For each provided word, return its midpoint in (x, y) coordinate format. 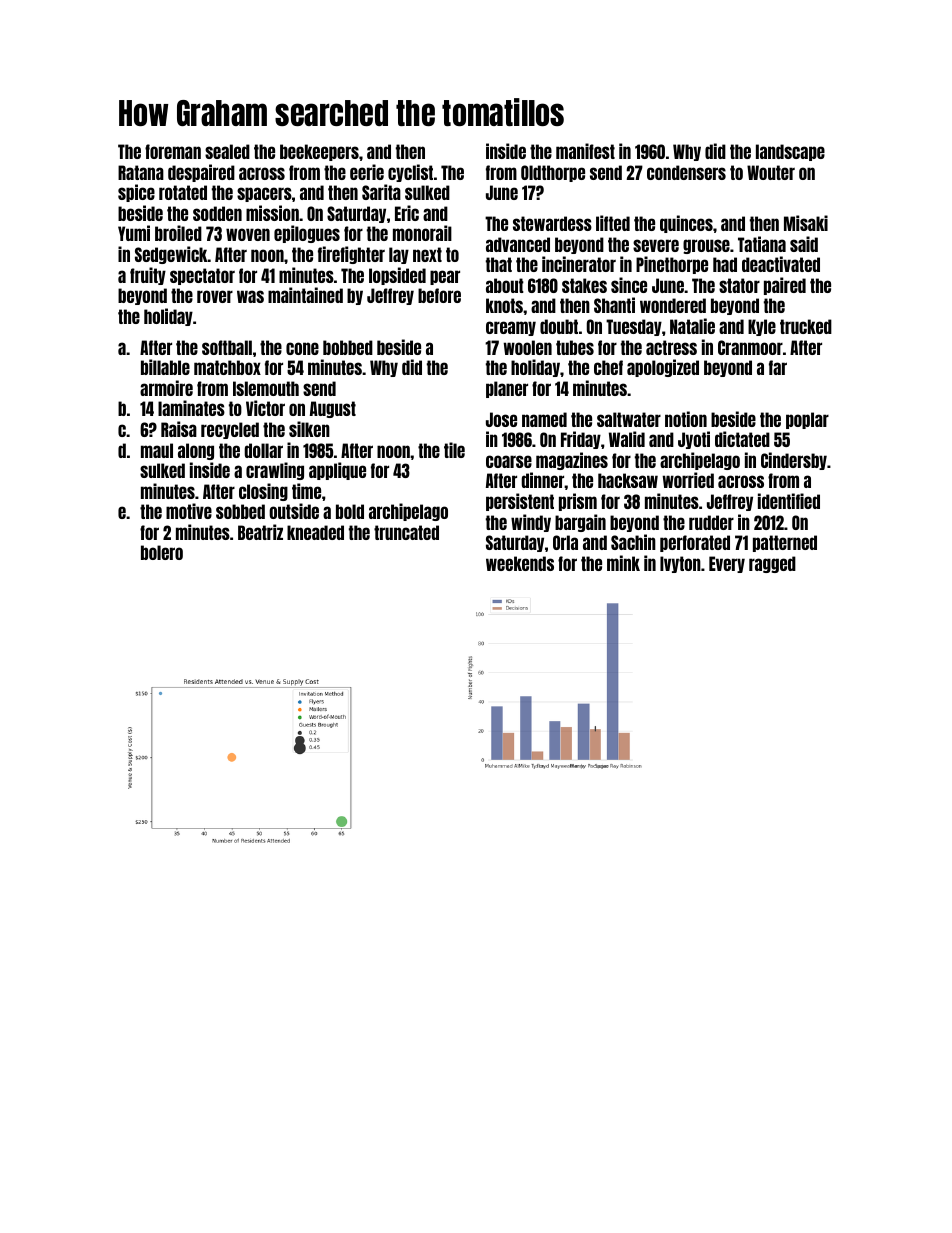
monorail (422, 233)
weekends (520, 563)
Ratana (141, 172)
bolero (162, 552)
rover (215, 296)
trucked (806, 326)
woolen (527, 347)
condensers (686, 172)
